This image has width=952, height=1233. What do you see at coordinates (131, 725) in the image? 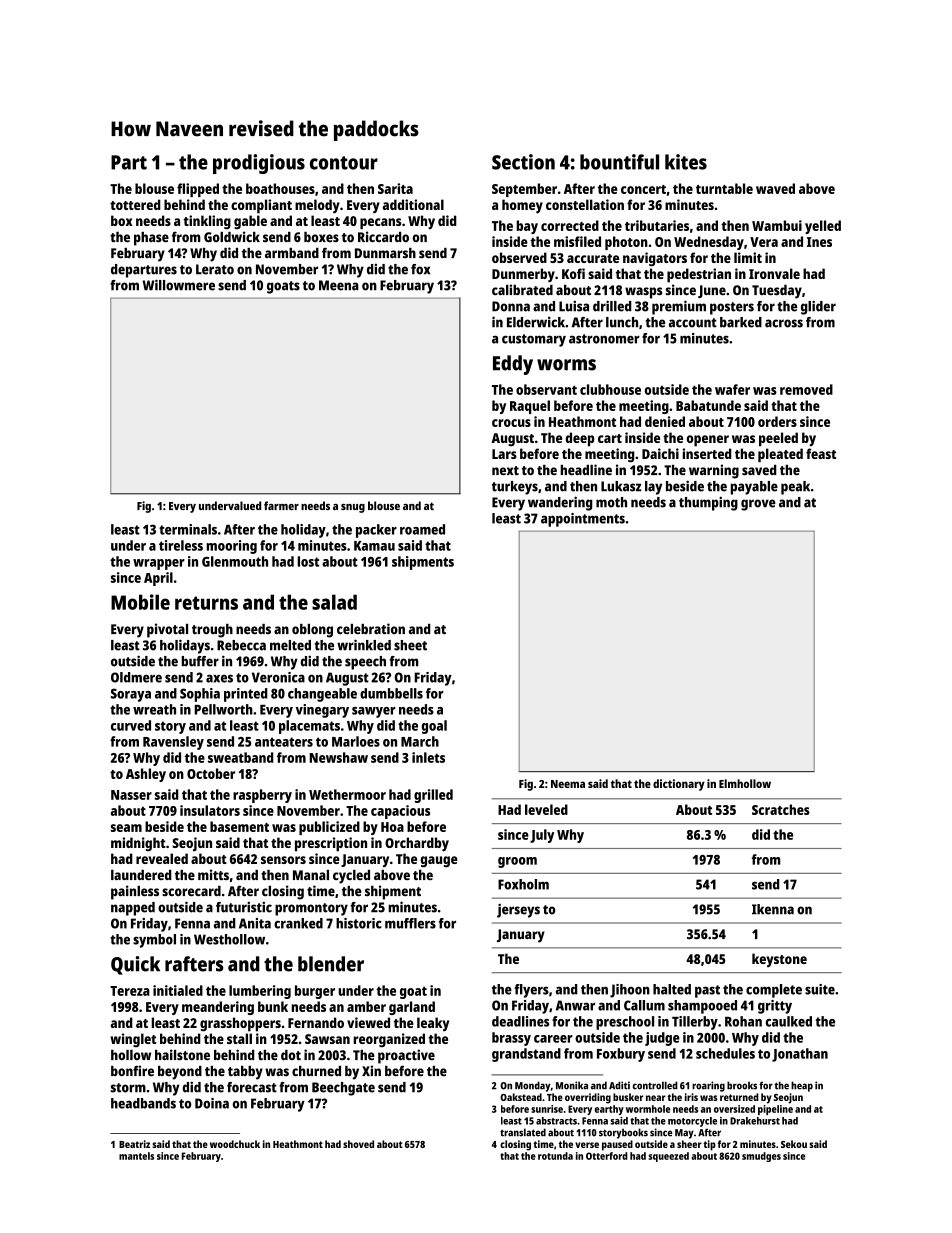
I see `curved` at bounding box center [131, 725].
